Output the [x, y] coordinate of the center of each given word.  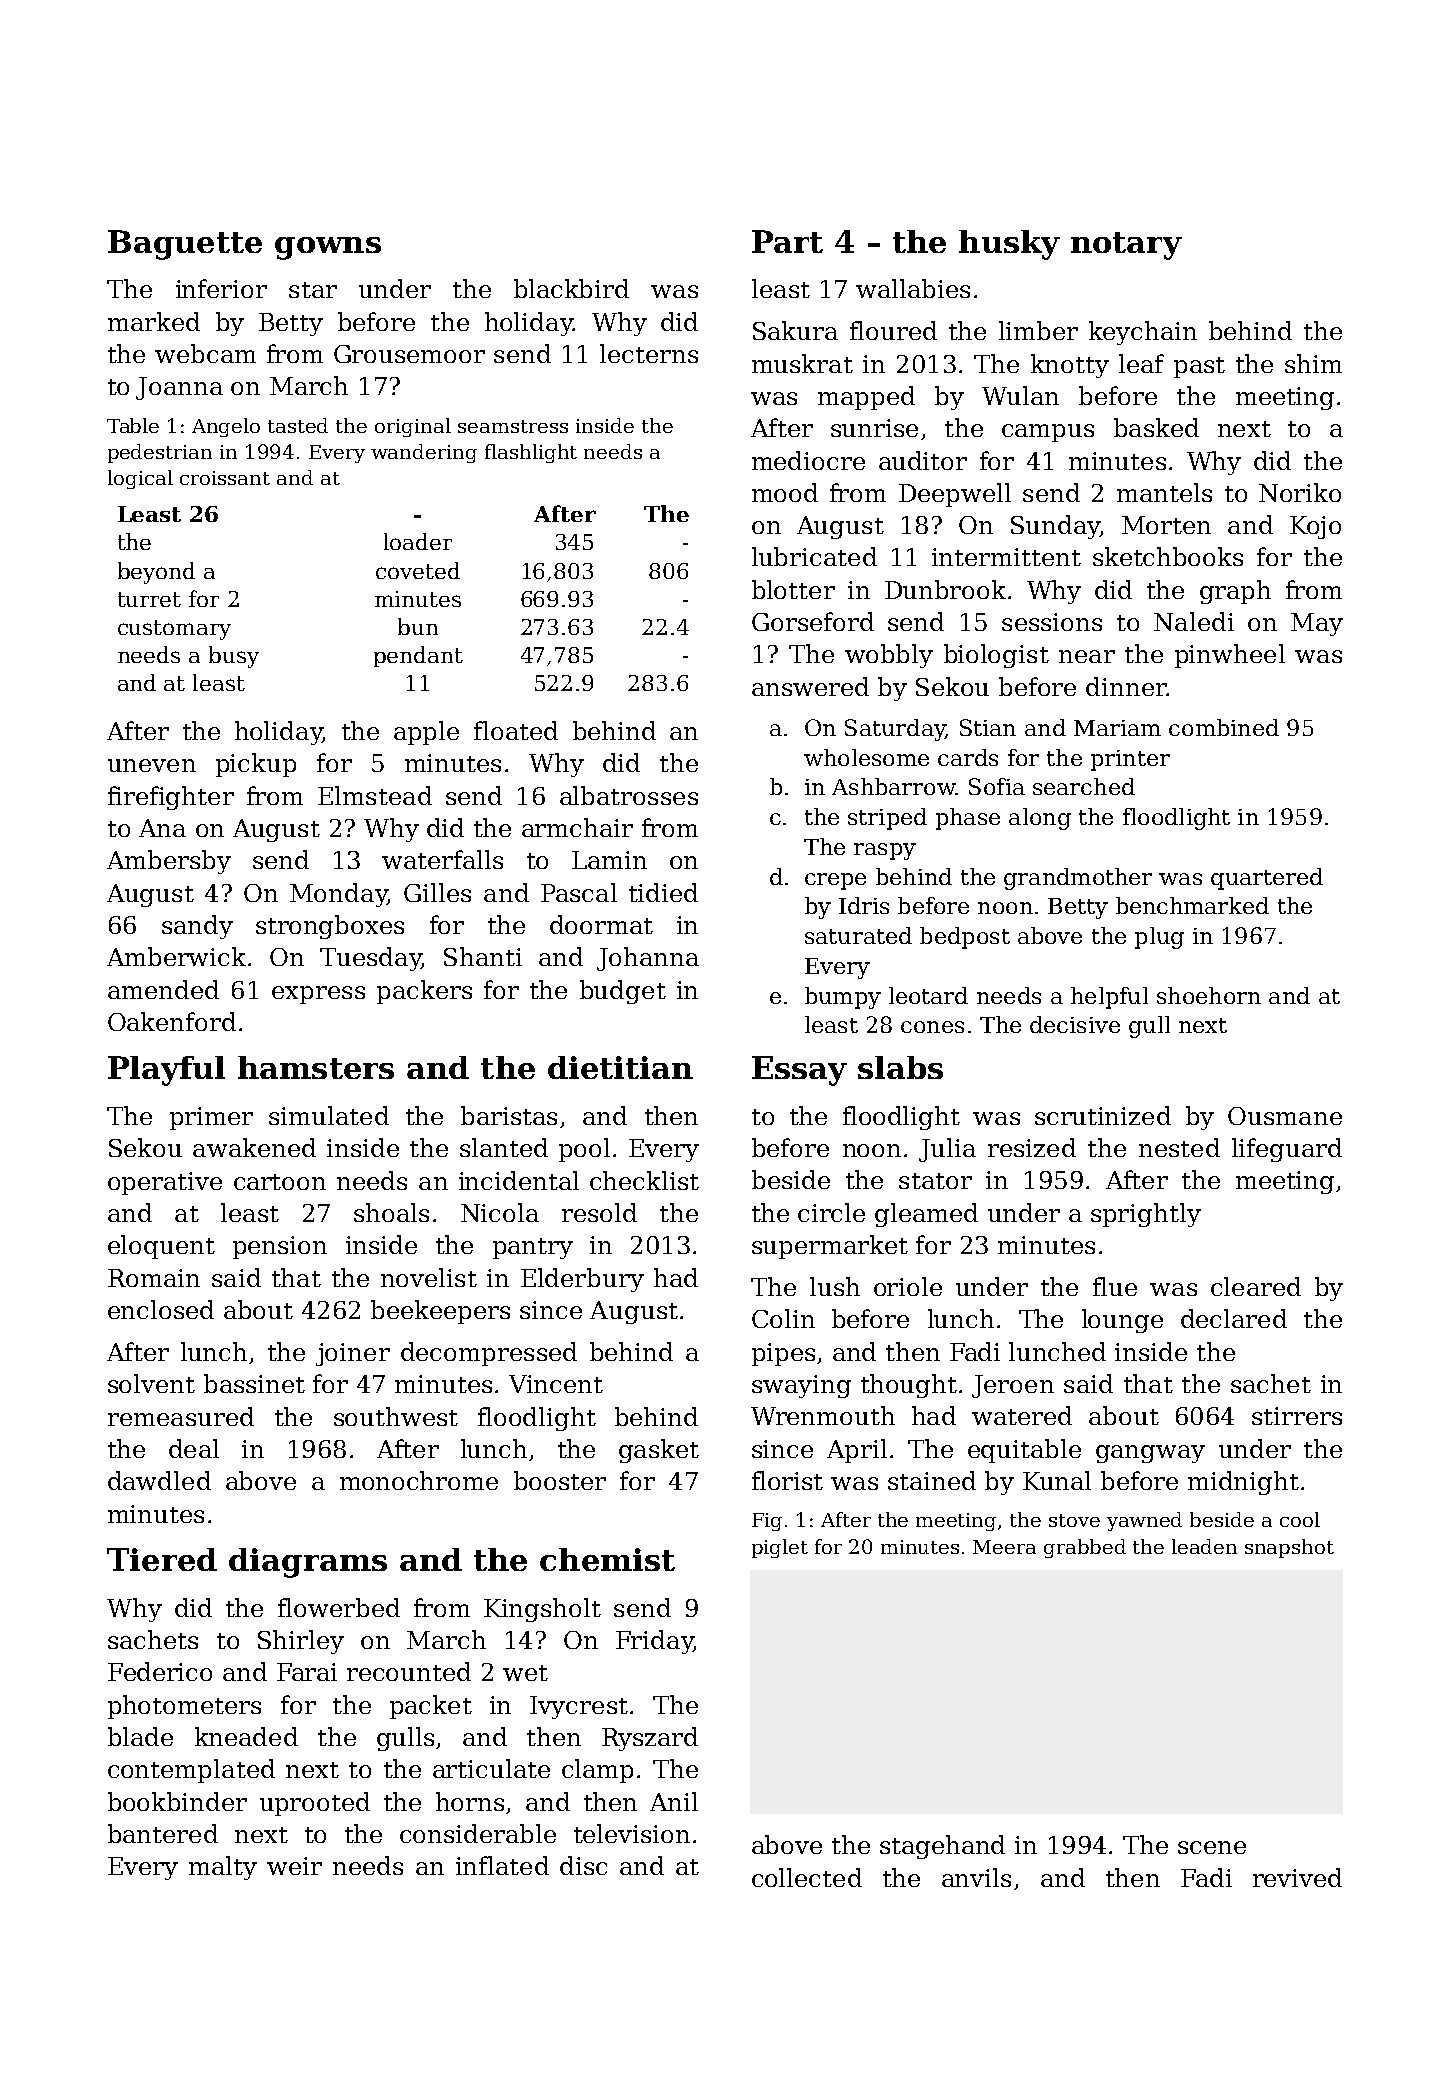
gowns [328, 248]
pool [584, 1150]
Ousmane [1285, 1116]
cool [1300, 1519]
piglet [780, 1548]
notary [1126, 246]
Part [787, 241]
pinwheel [1230, 656]
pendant [418, 656]
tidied [663, 892]
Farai [307, 1672]
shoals [391, 1212]
